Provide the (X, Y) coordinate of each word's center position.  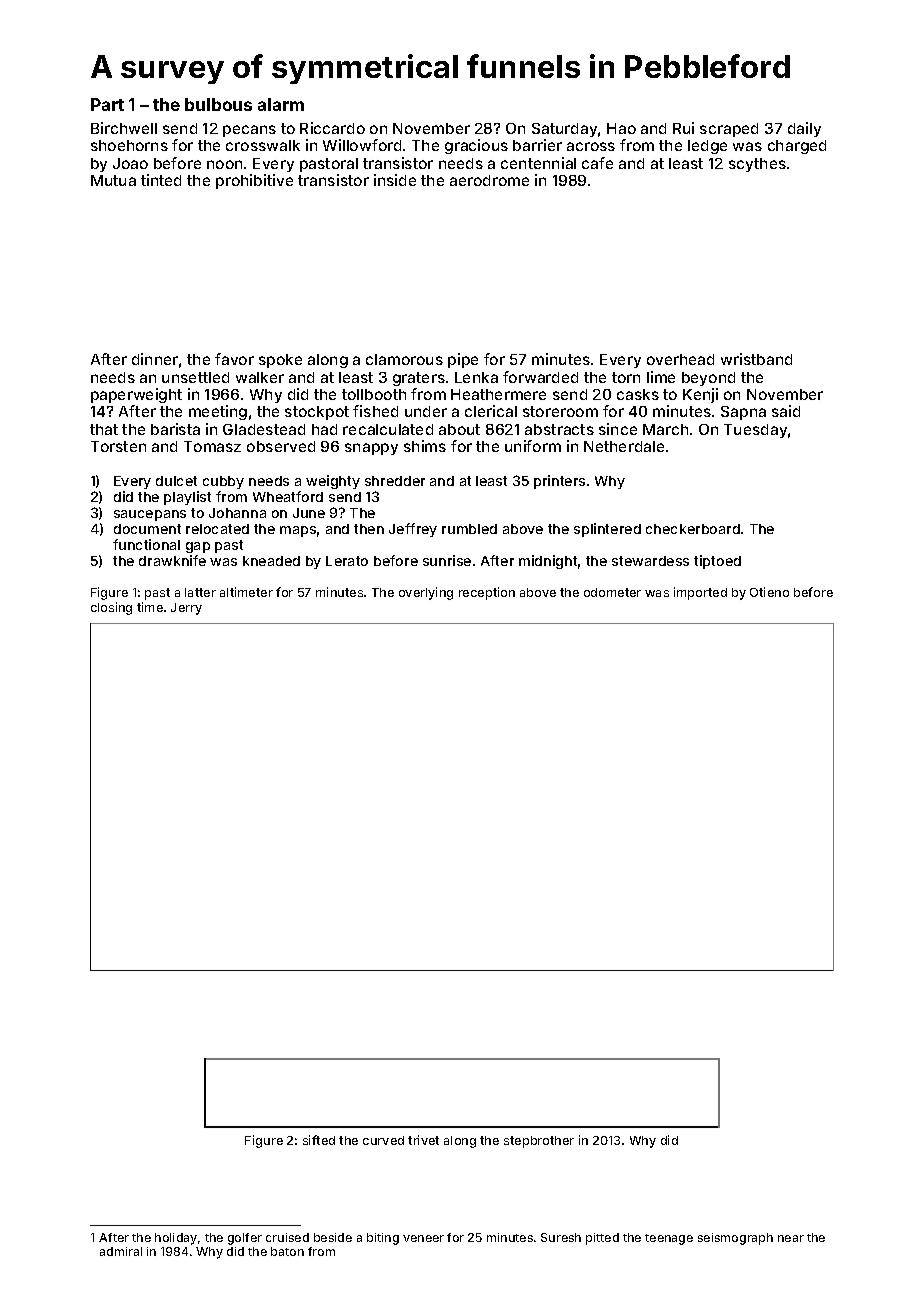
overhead (680, 359)
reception (487, 593)
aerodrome (489, 180)
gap (198, 547)
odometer (612, 592)
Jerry (186, 609)
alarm (281, 104)
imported (700, 593)
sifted (319, 1140)
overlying (426, 593)
